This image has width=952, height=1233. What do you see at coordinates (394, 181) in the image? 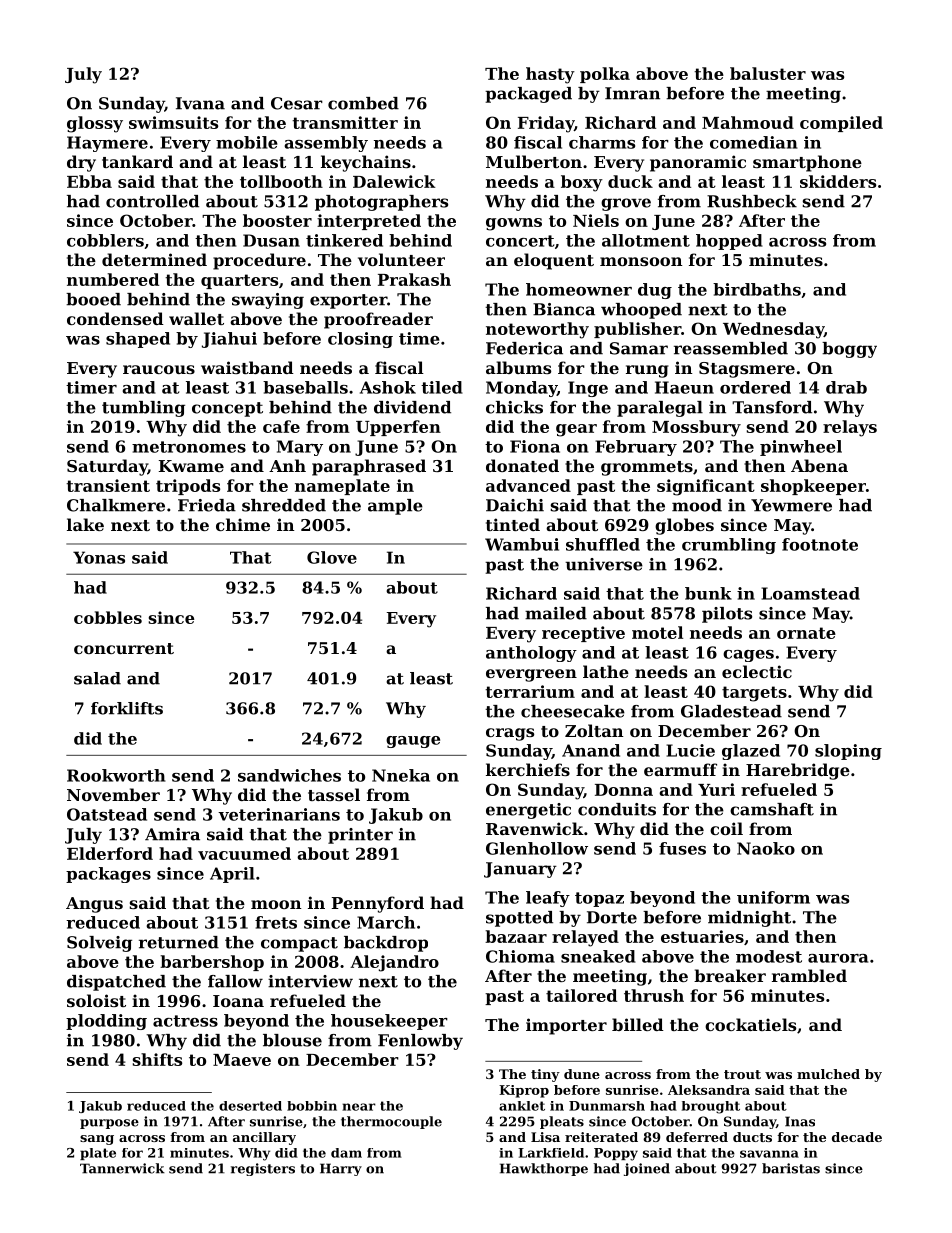
I see `Dalewick` at bounding box center [394, 181].
